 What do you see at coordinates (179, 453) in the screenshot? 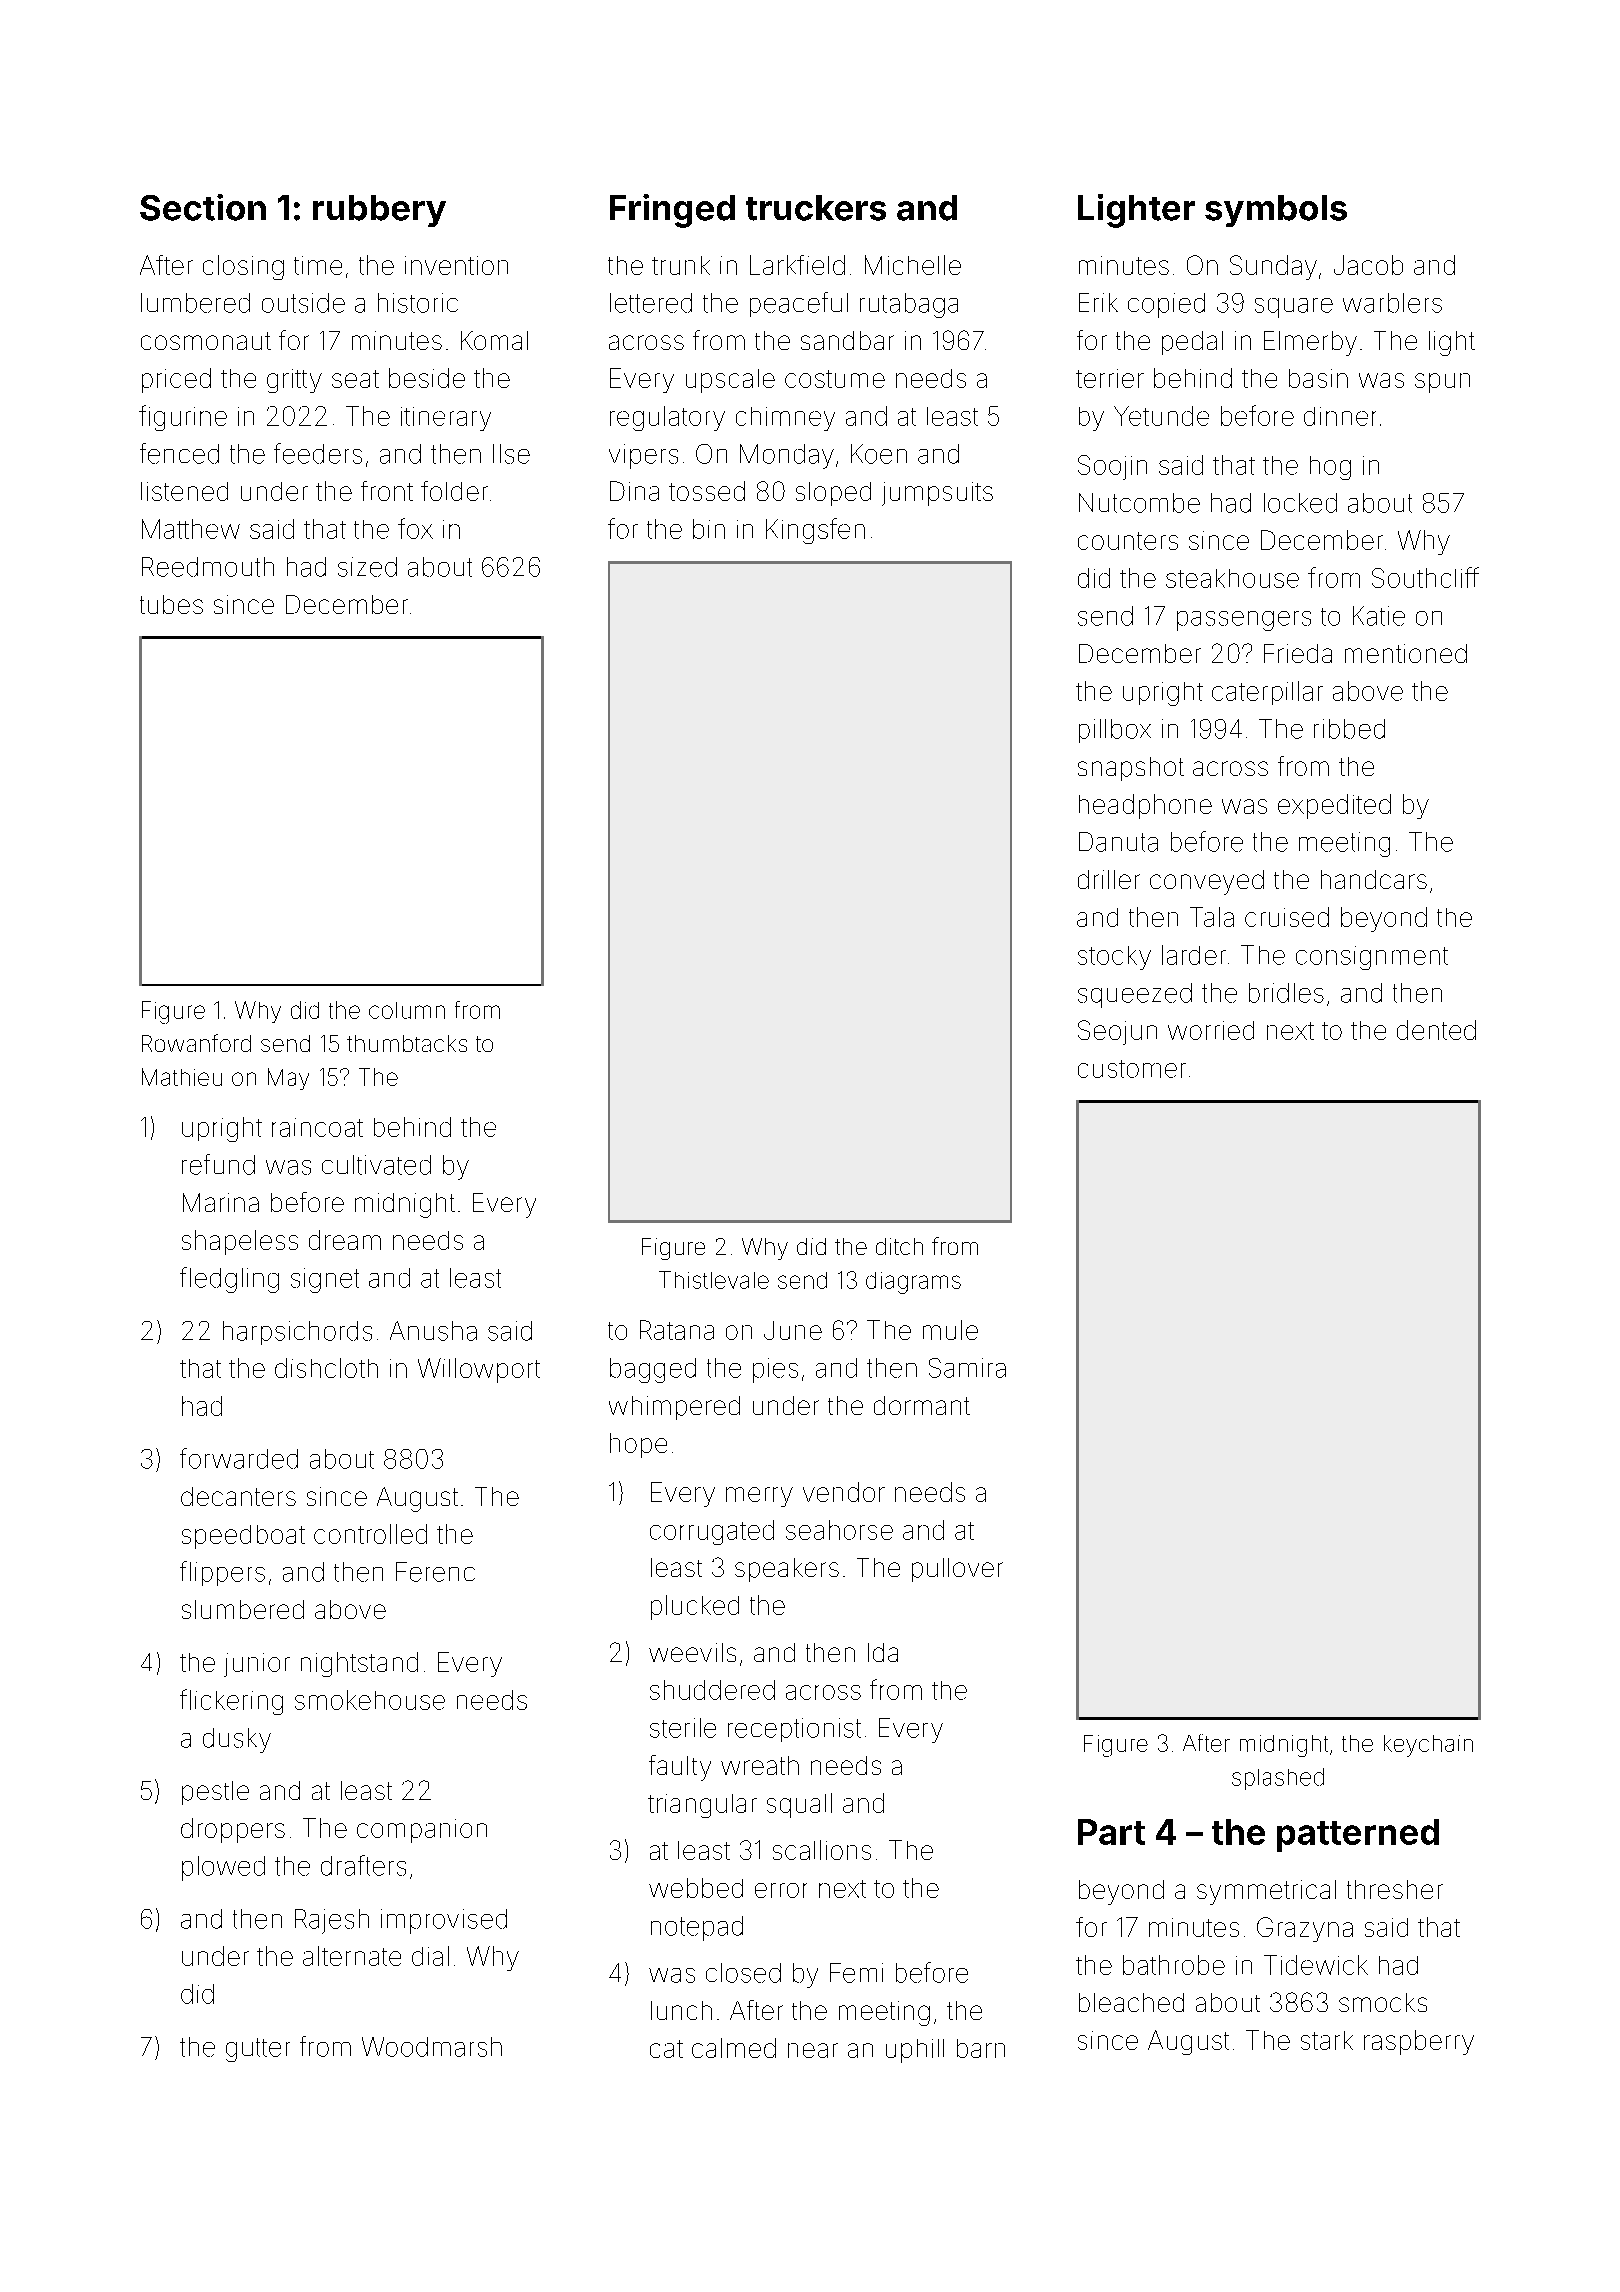
I see `fenced` at bounding box center [179, 453].
